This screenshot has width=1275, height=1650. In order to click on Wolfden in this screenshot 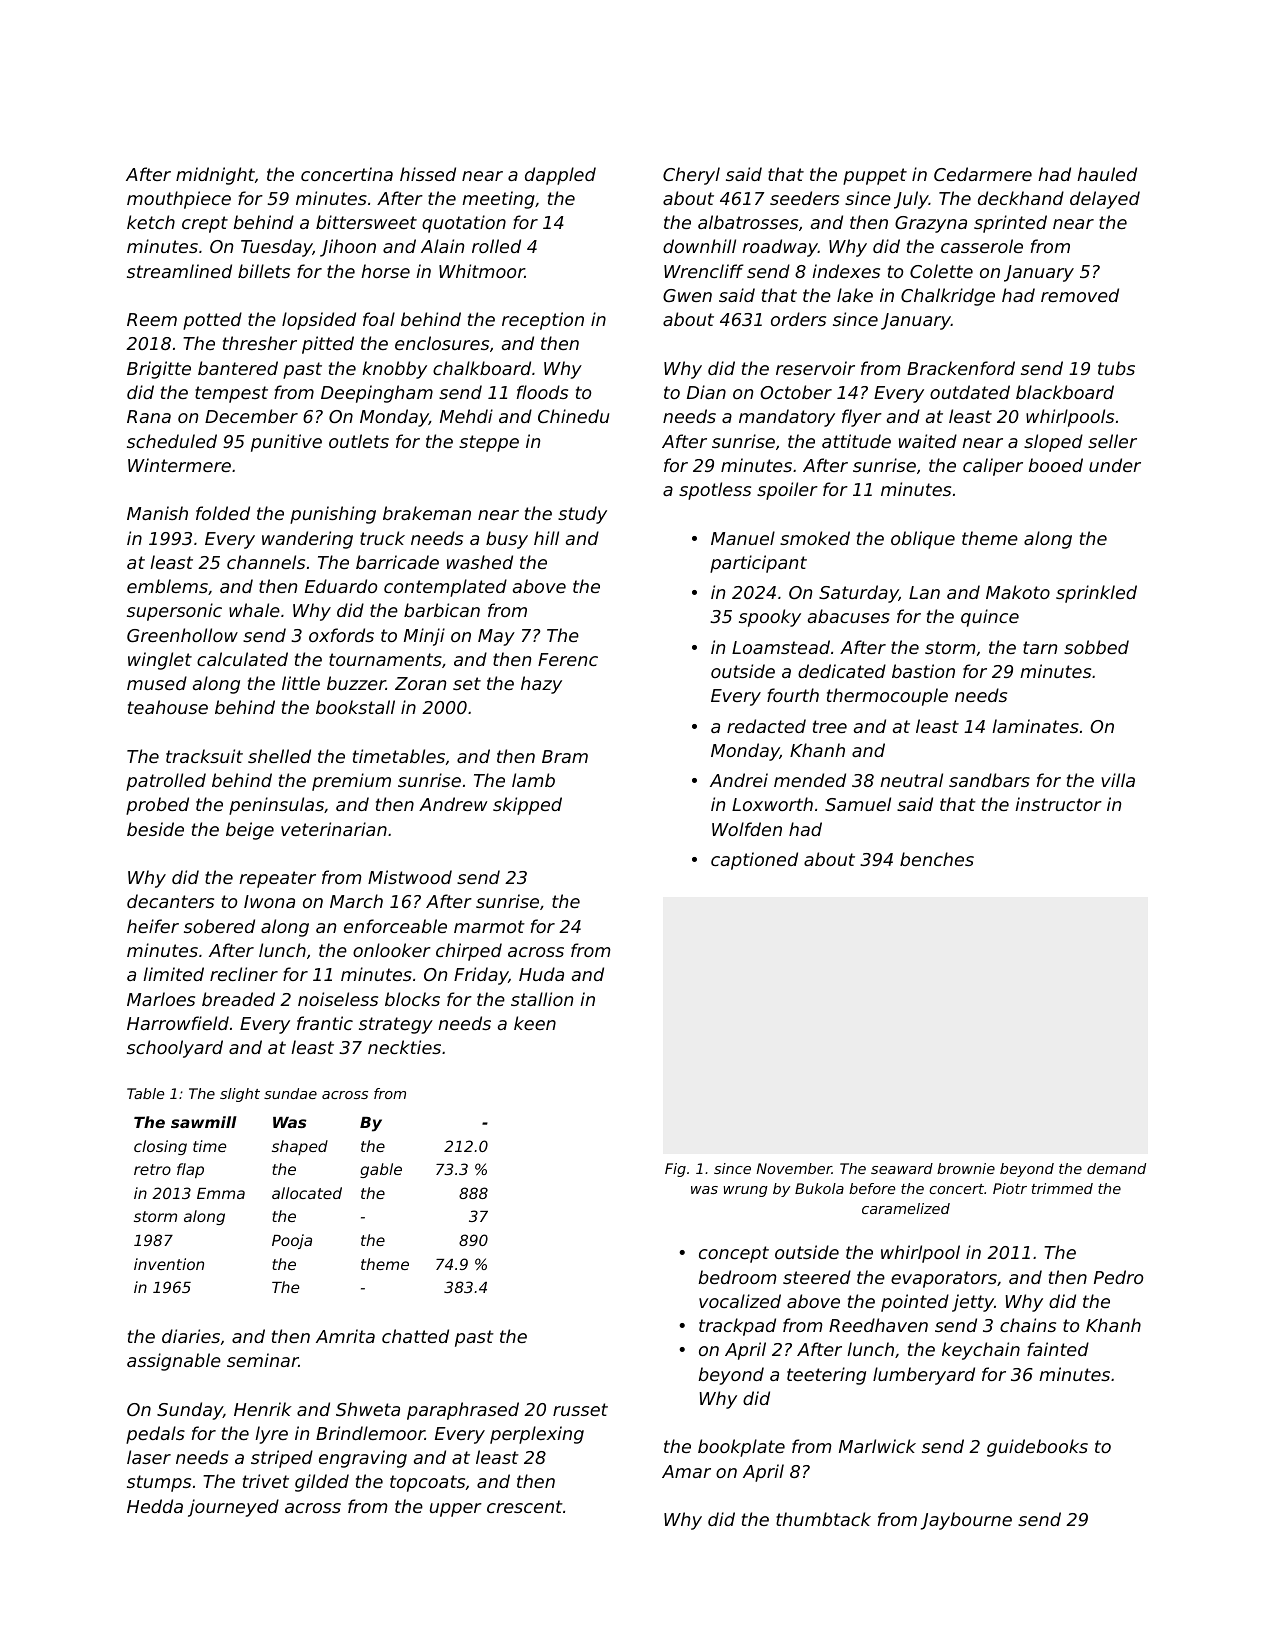, I will do `click(747, 829)`.
